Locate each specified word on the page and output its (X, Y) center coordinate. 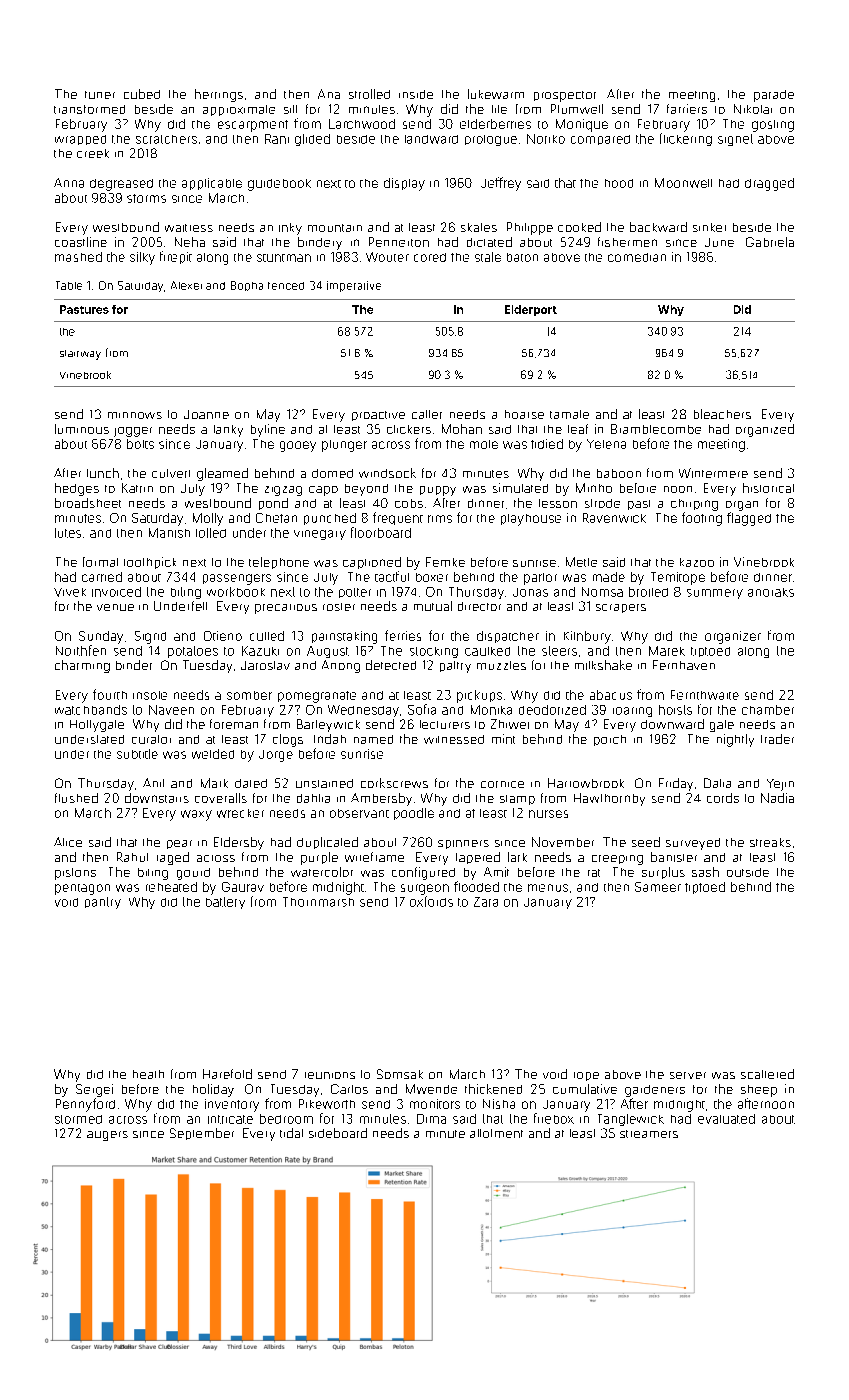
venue (115, 607)
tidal (291, 1133)
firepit (176, 257)
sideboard (338, 1133)
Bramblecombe (656, 429)
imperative (354, 286)
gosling (773, 126)
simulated (520, 488)
